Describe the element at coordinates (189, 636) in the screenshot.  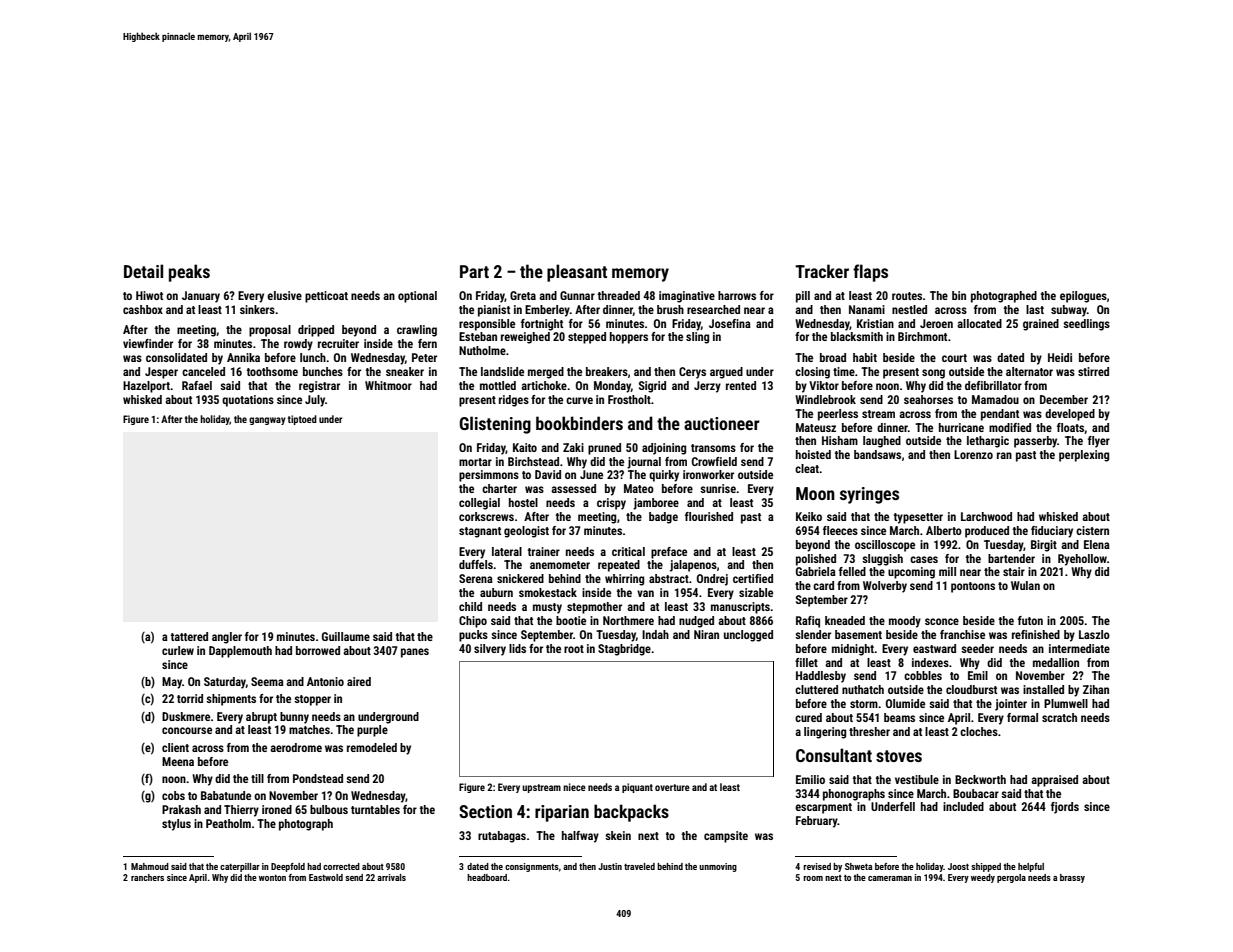
I see `tattered` at that location.
